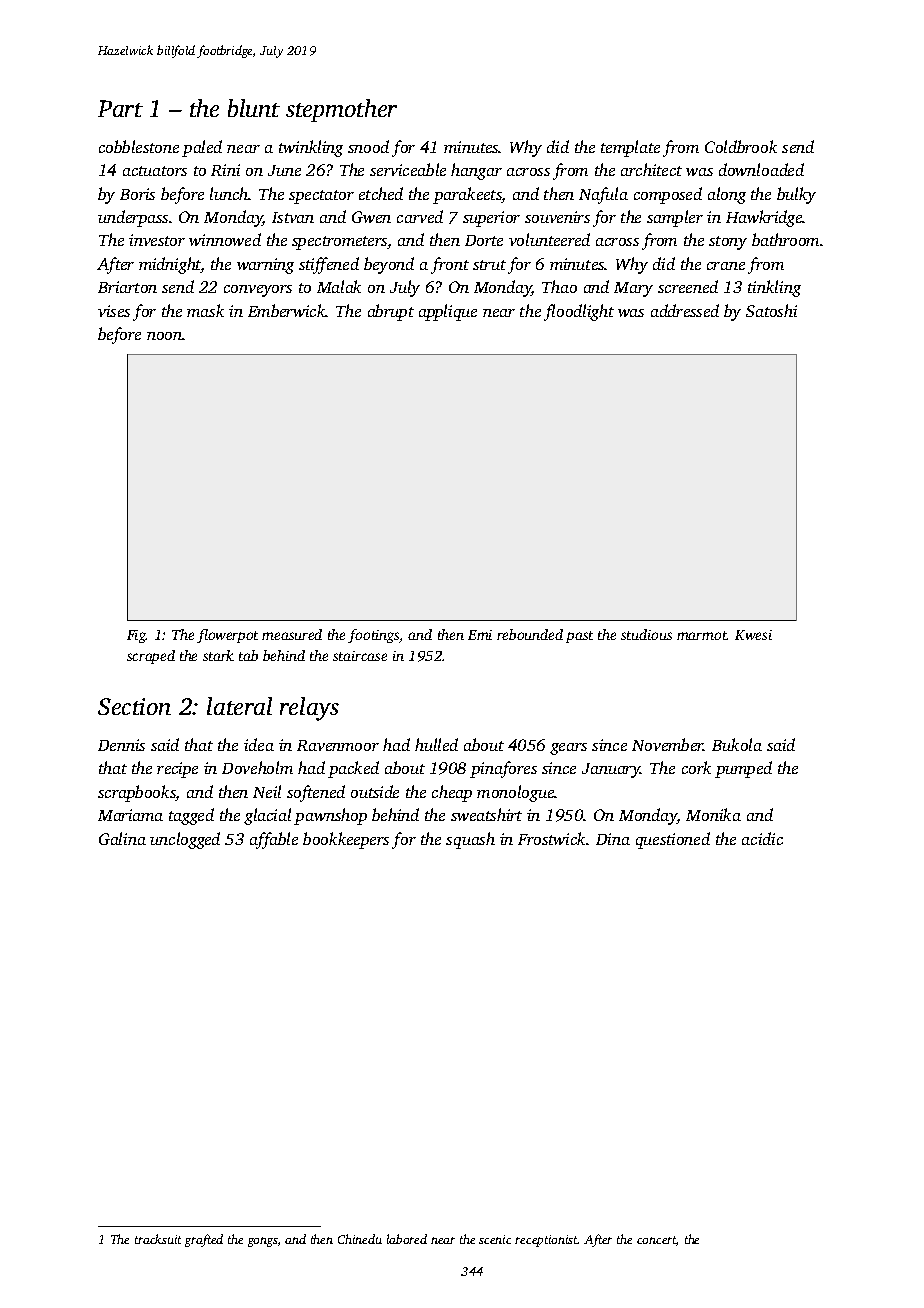  I want to click on unclogged, so click(185, 840).
